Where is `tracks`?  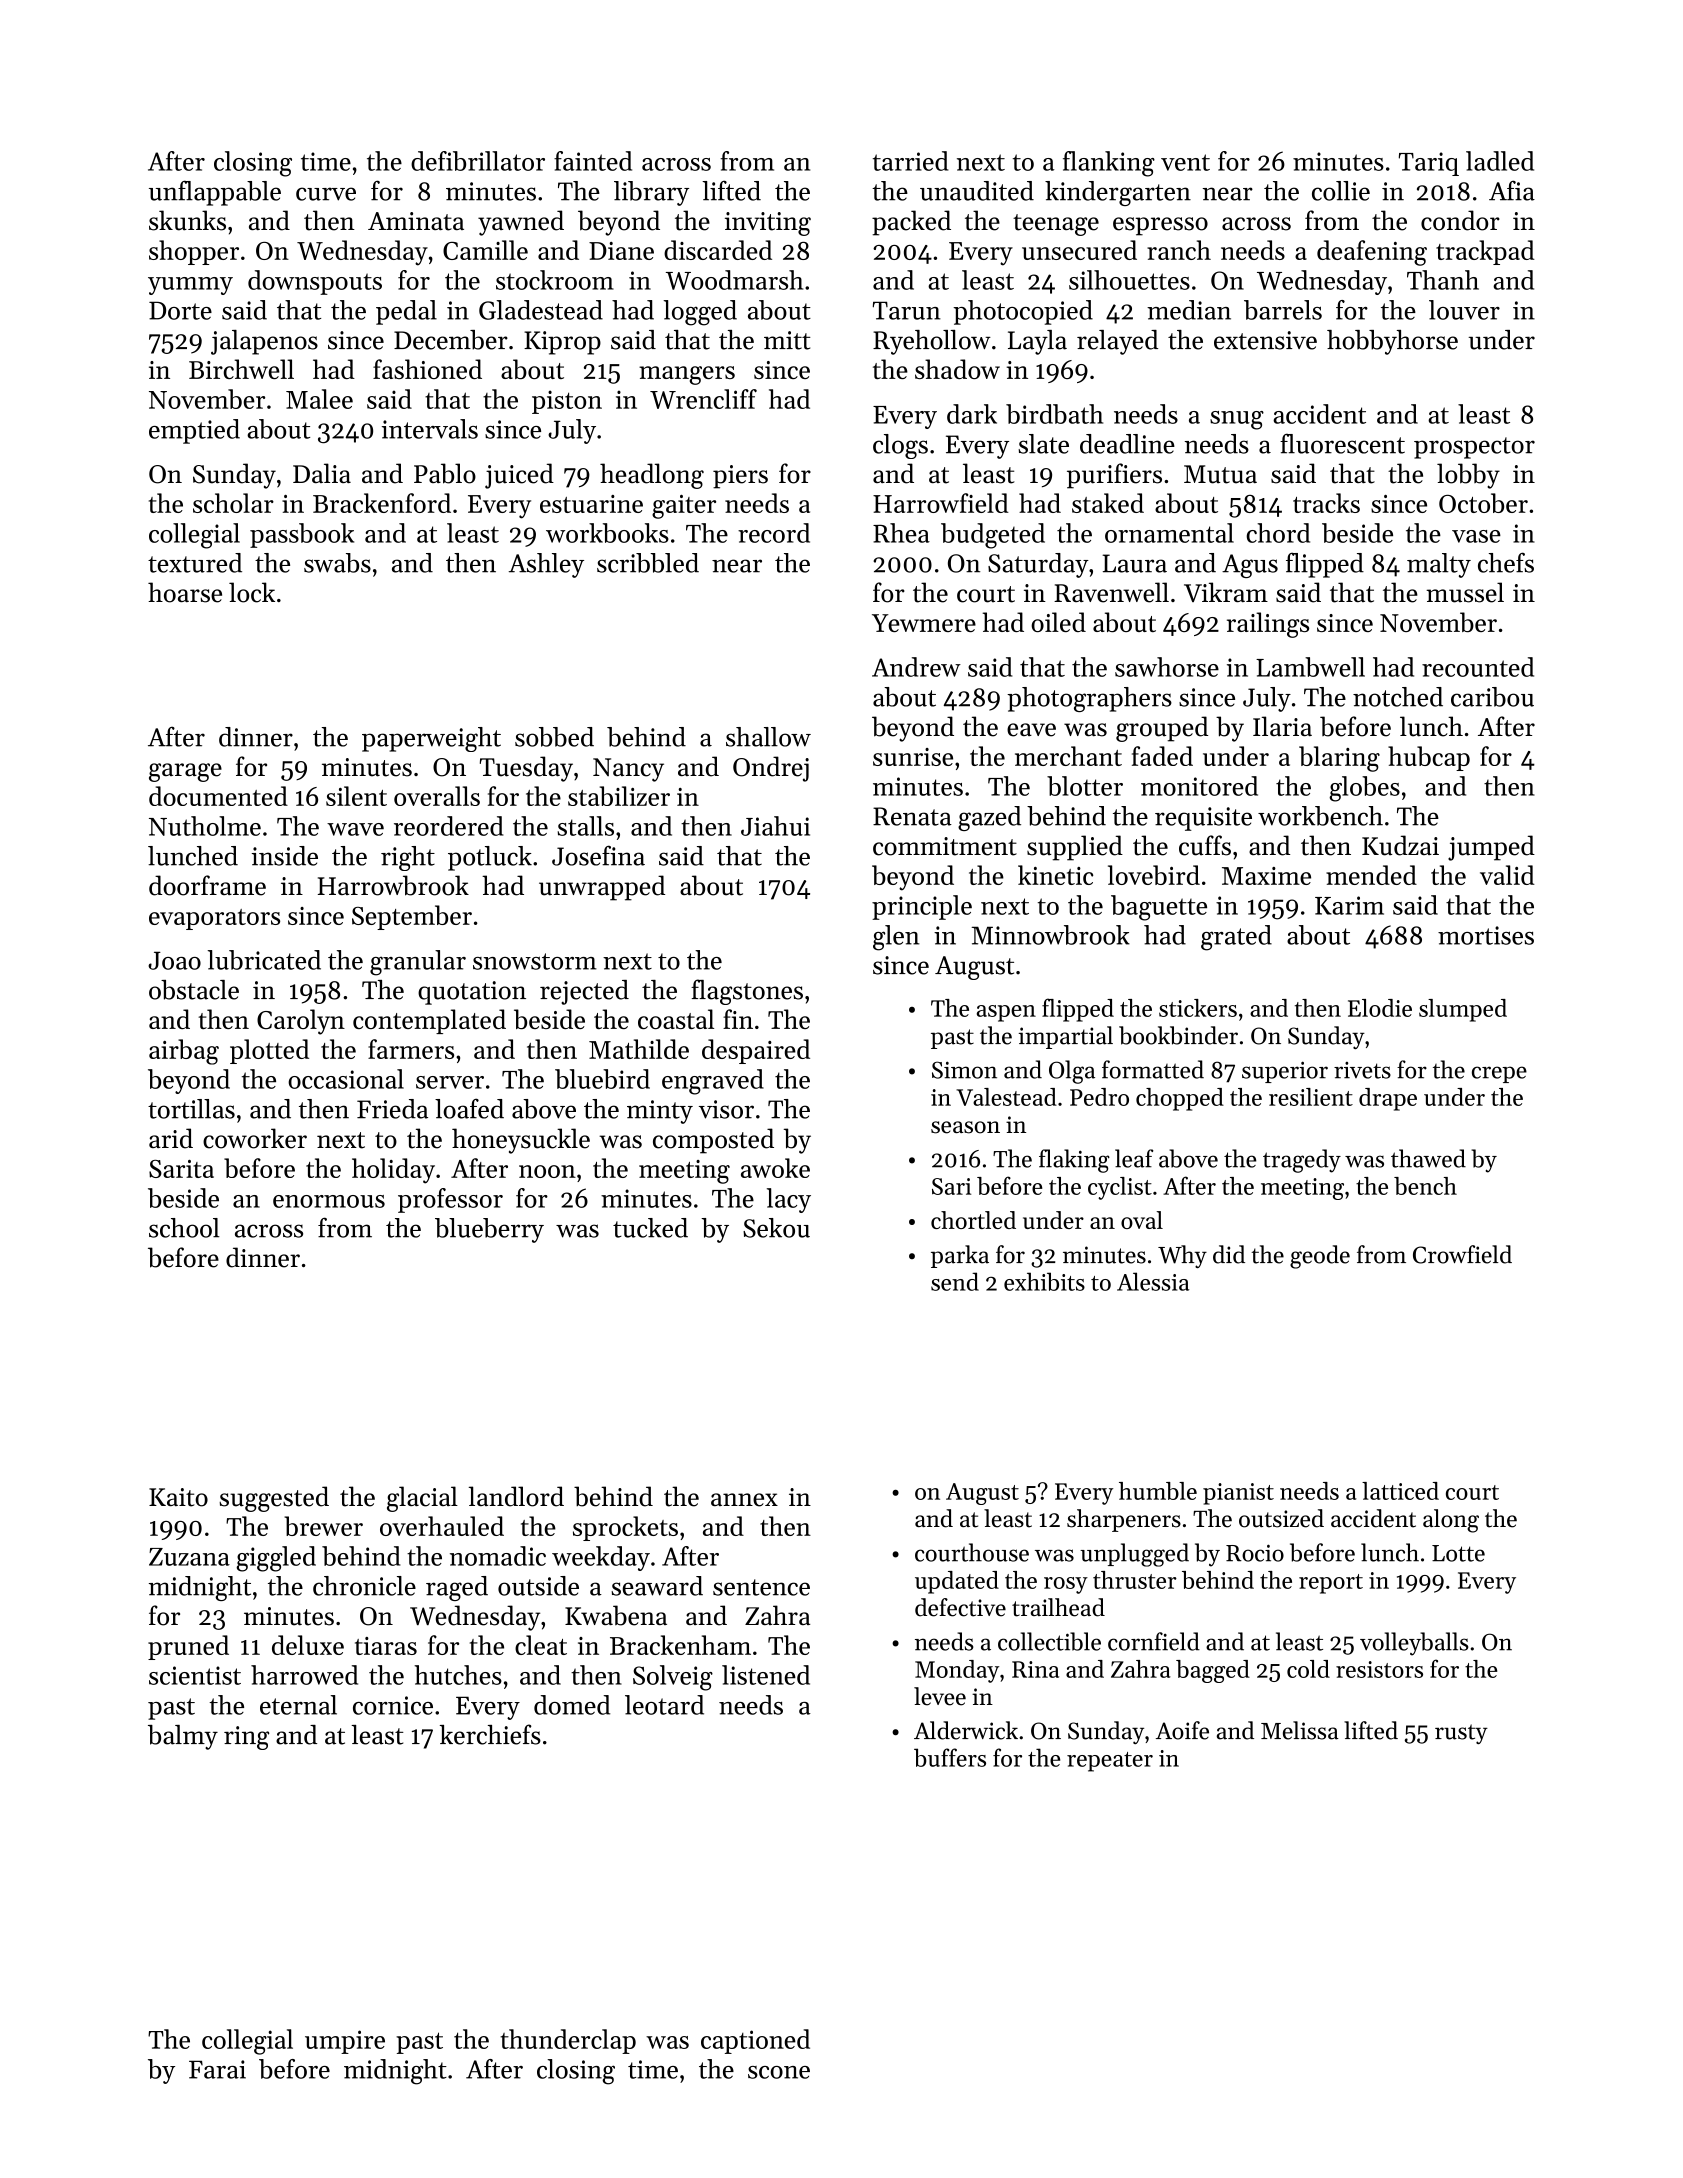 tracks is located at coordinates (1326, 503).
